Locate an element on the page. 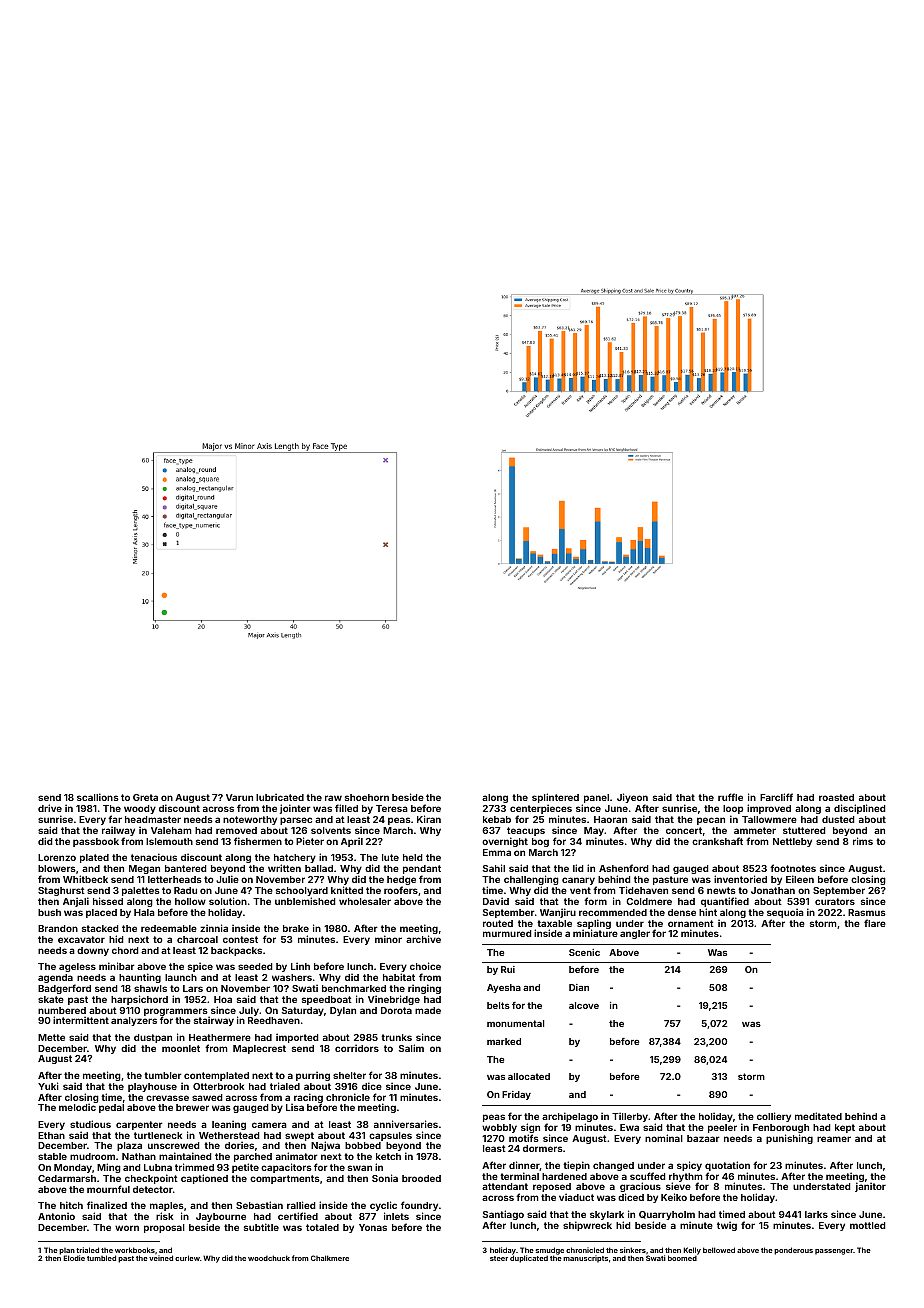 This document has height=1308, width=924. colliery is located at coordinates (774, 1117).
